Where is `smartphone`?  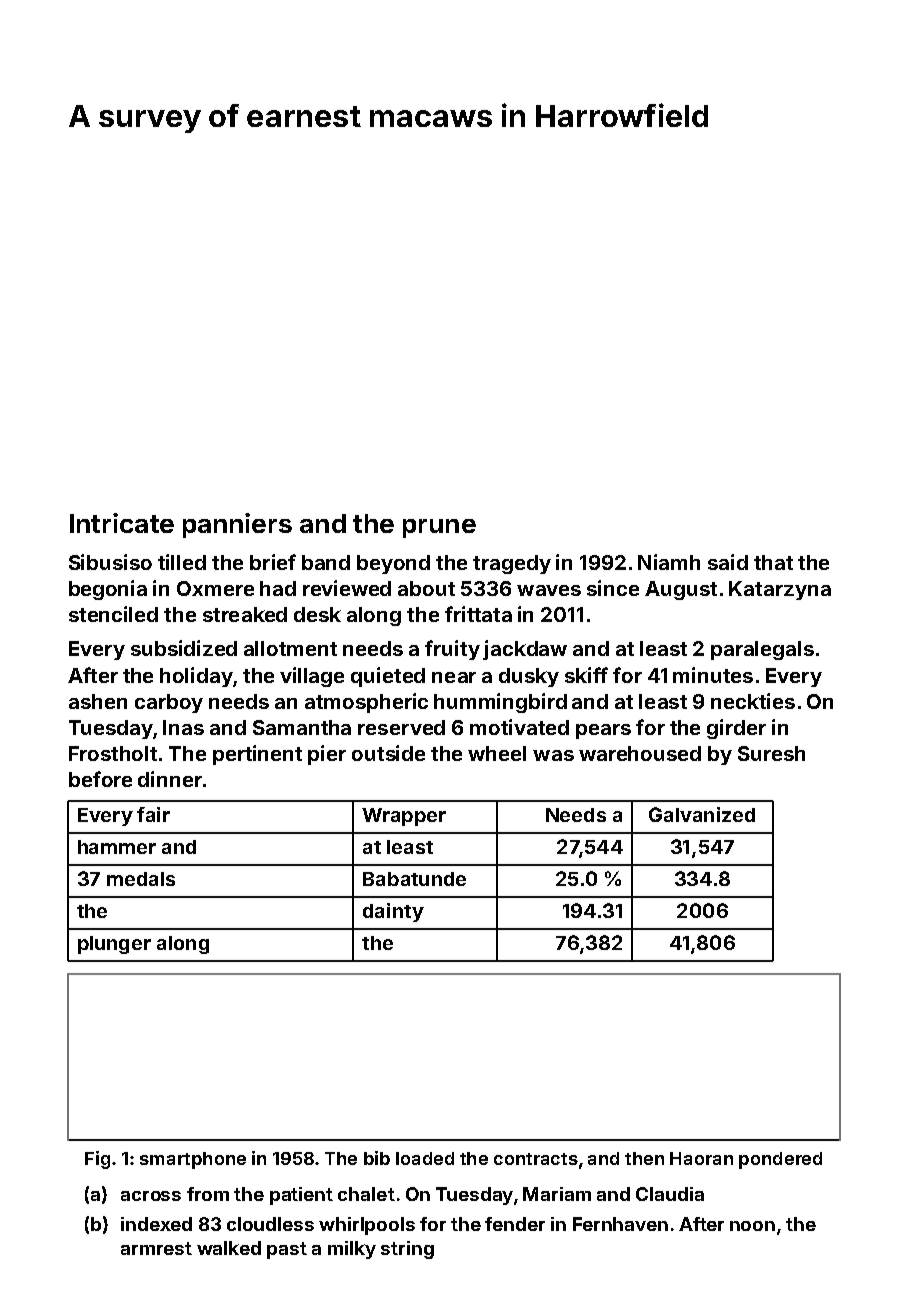
smartphone is located at coordinates (193, 1160).
